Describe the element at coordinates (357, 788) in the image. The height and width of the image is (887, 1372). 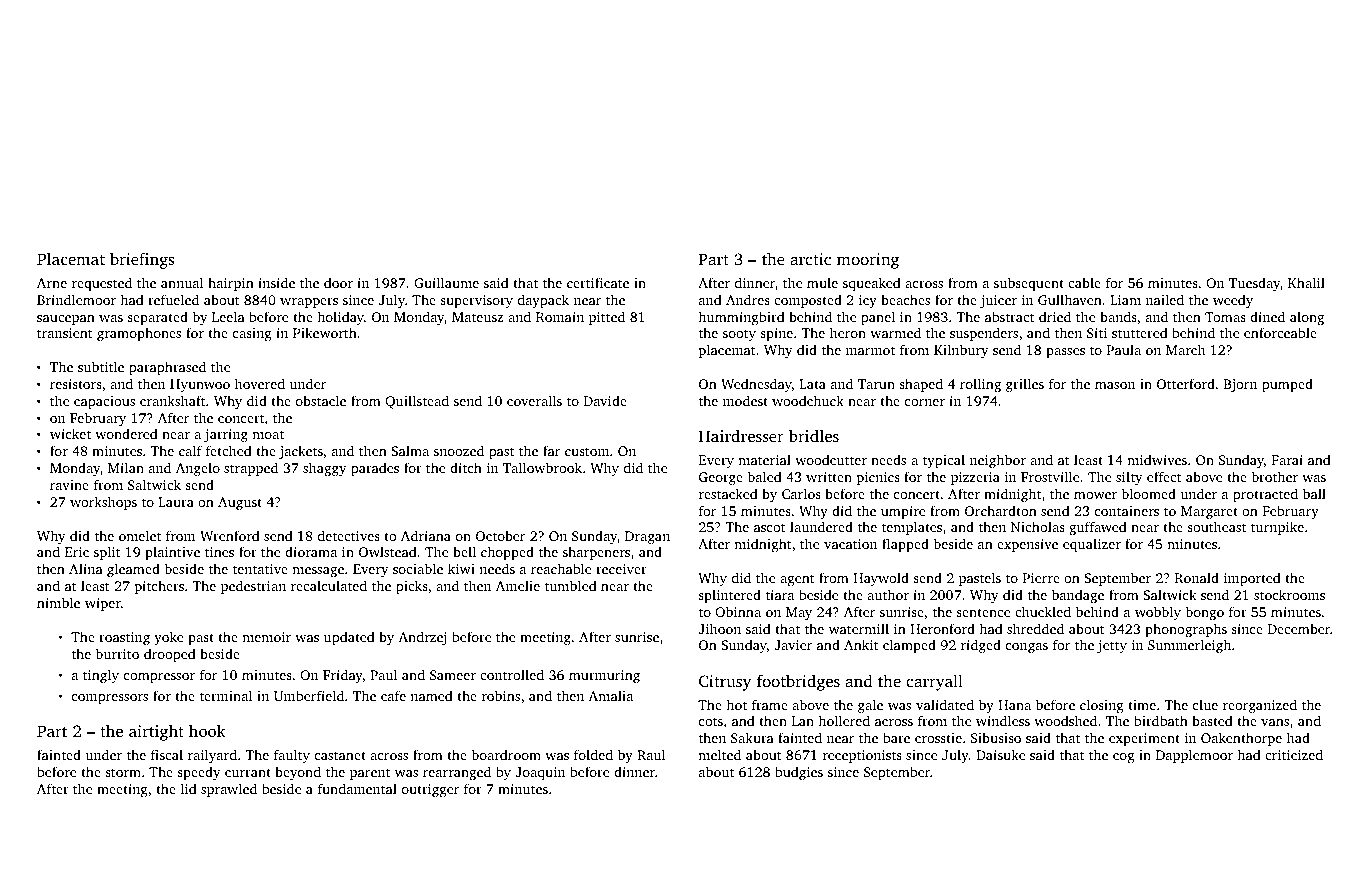
I see `fundamental` at that location.
